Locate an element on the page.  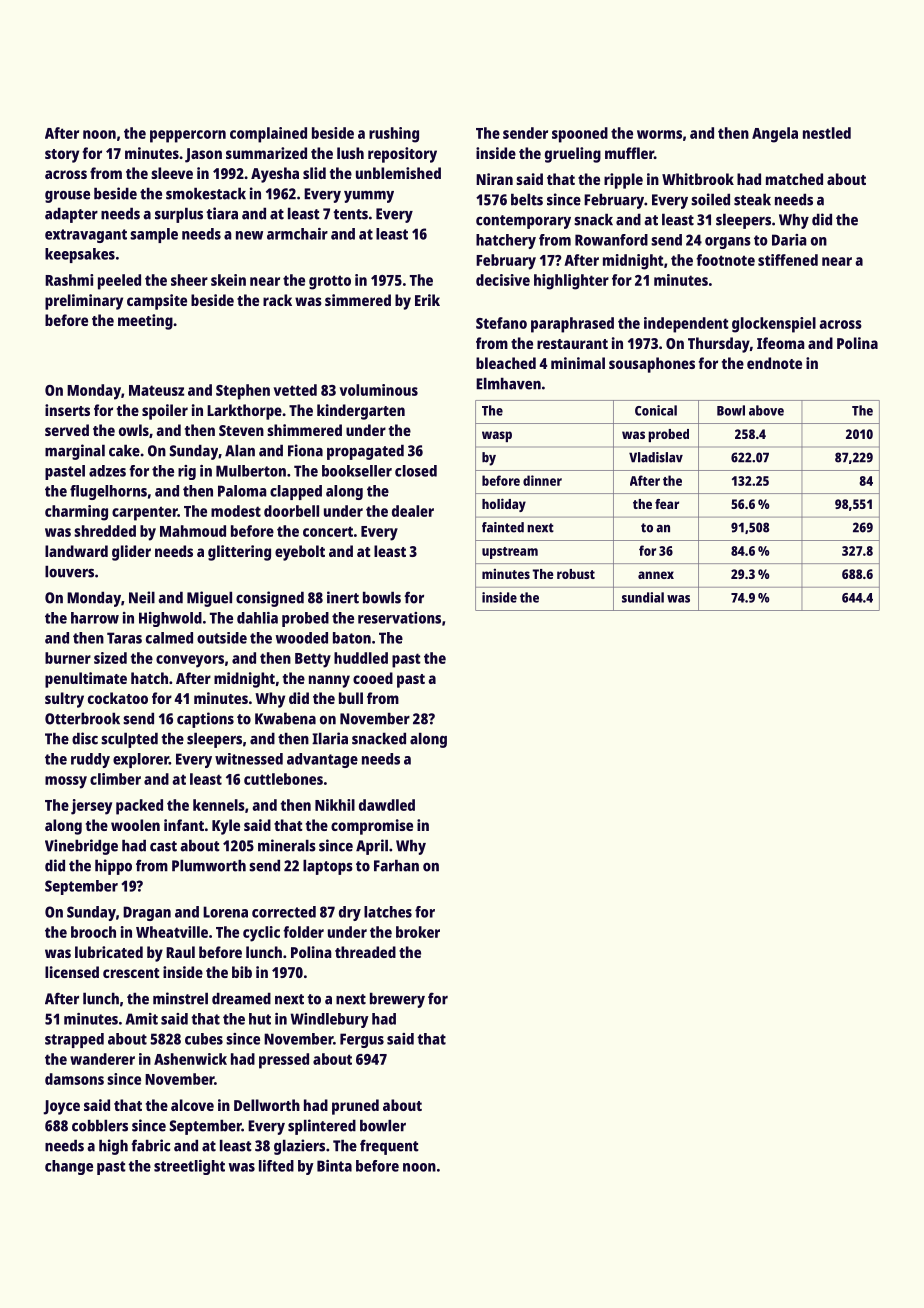
complained is located at coordinates (268, 135).
